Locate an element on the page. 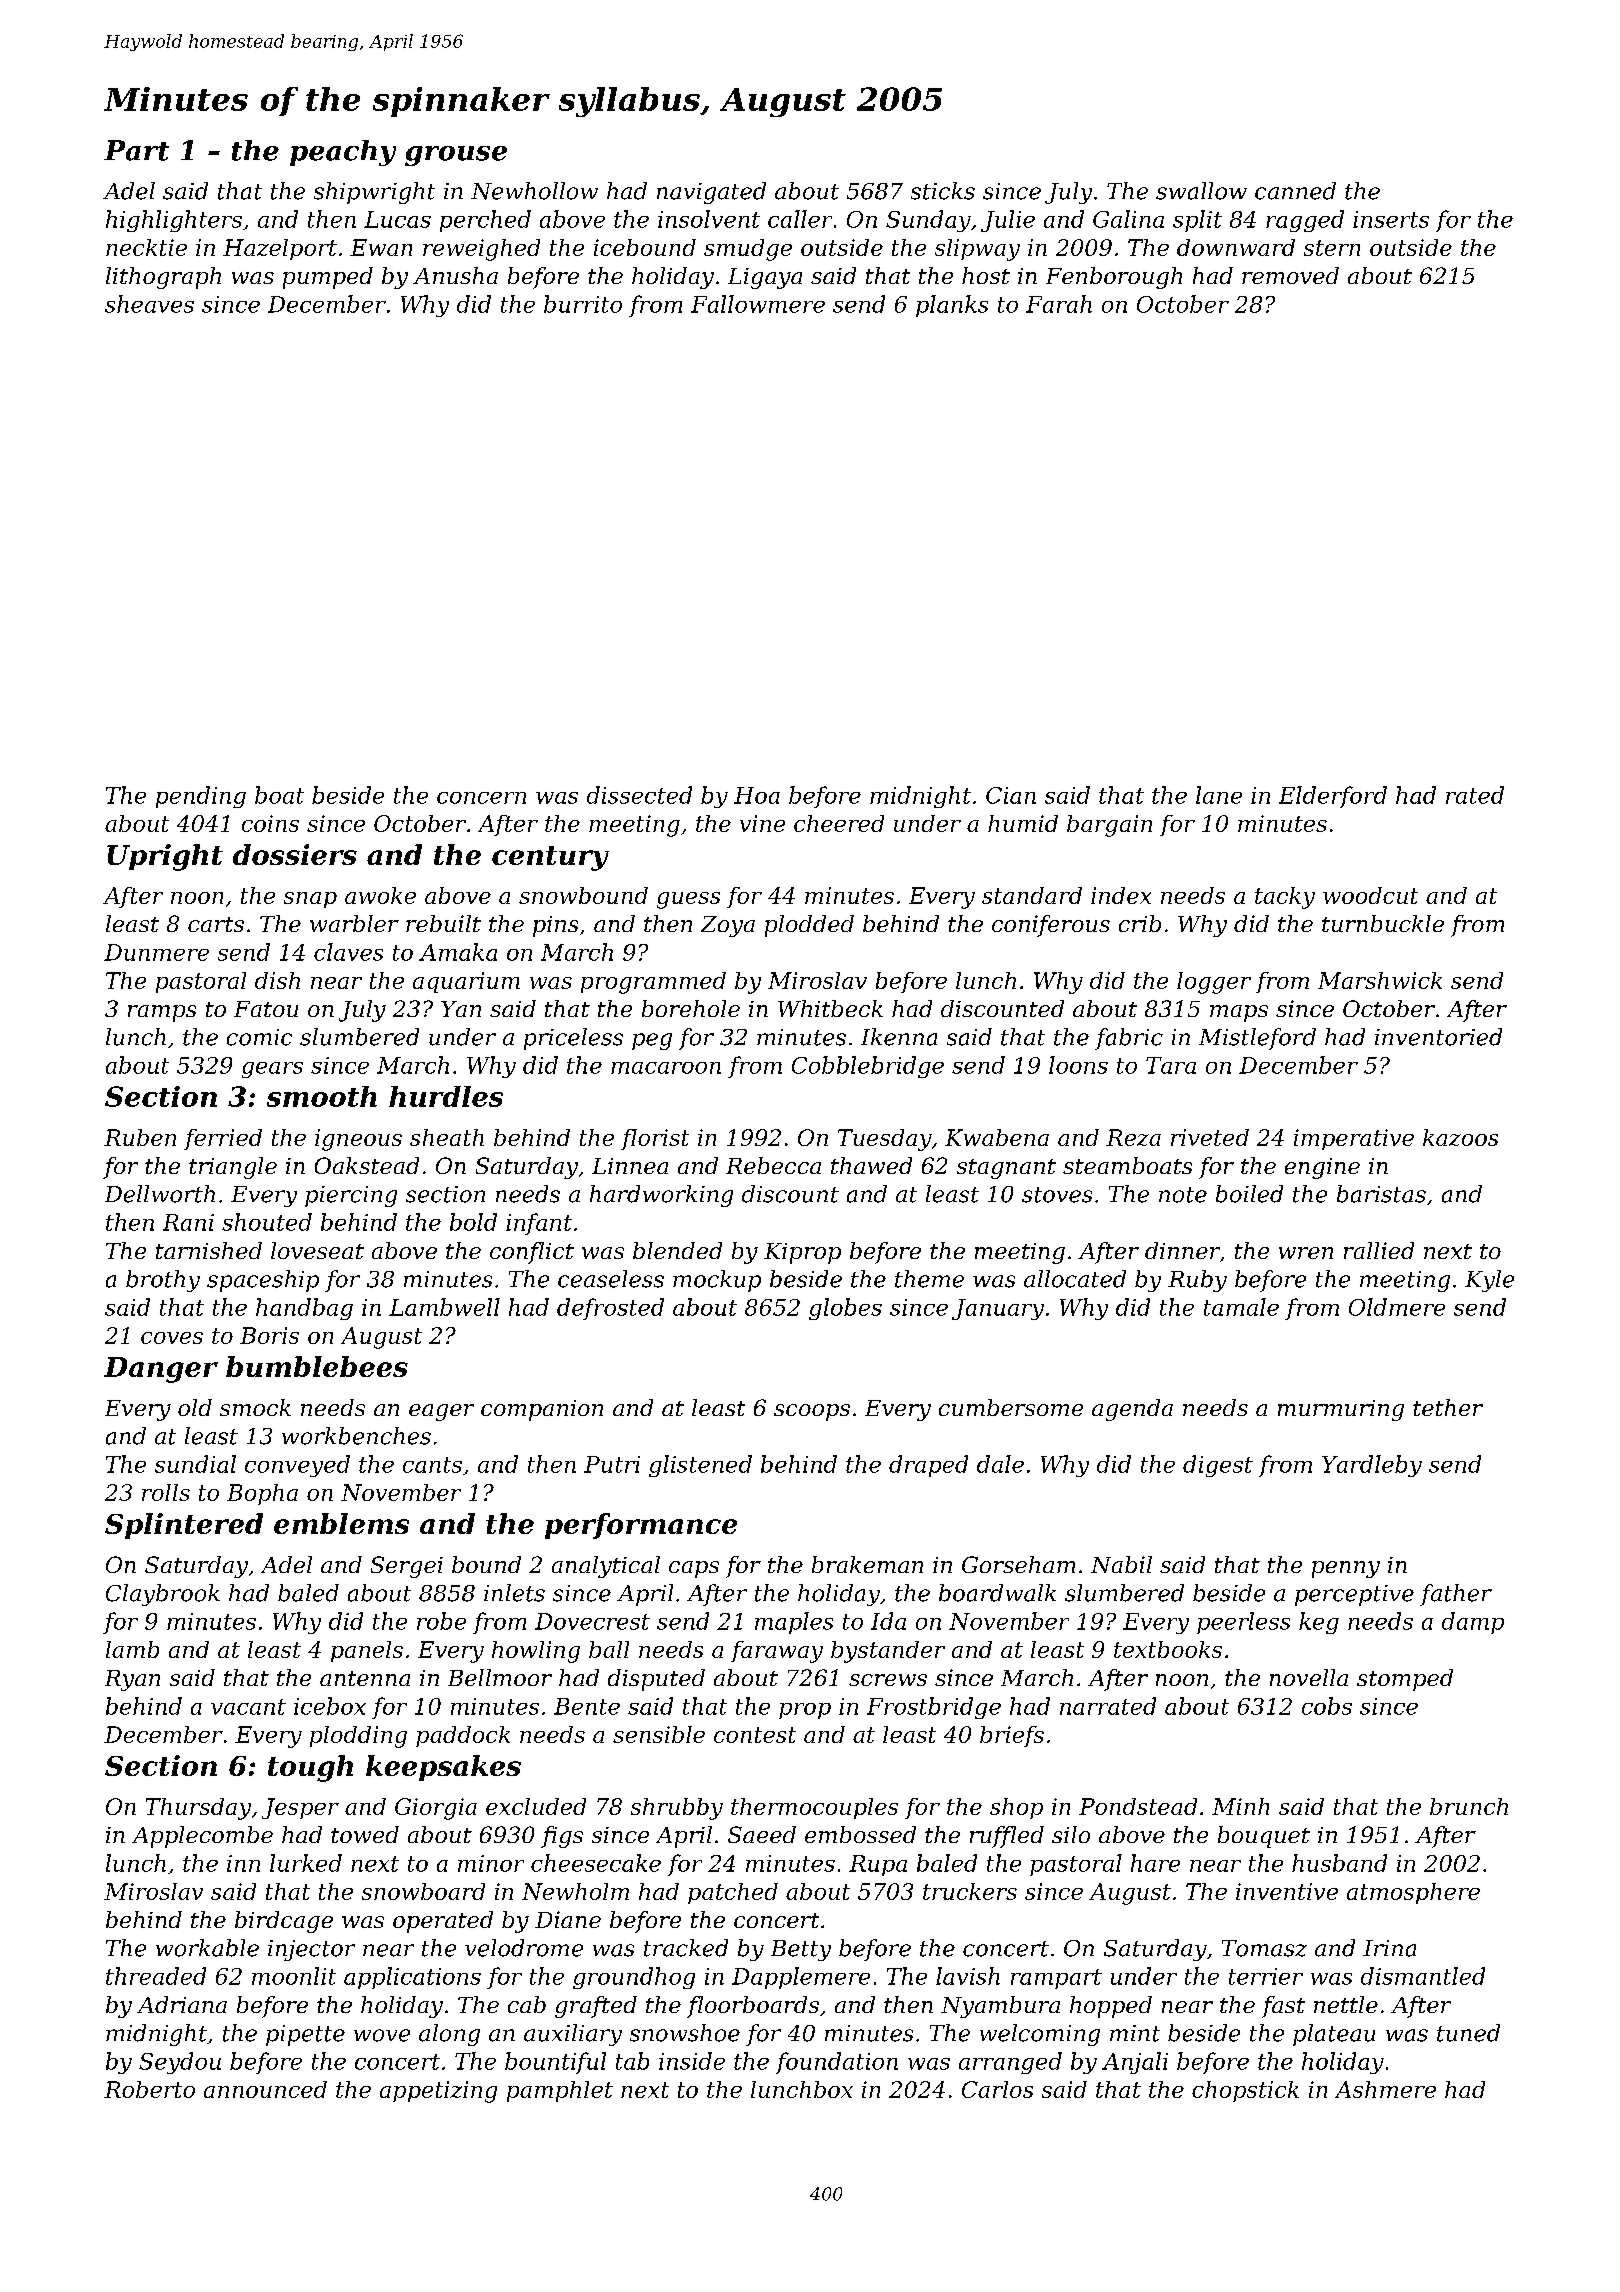  swallow is located at coordinates (1201, 191).
